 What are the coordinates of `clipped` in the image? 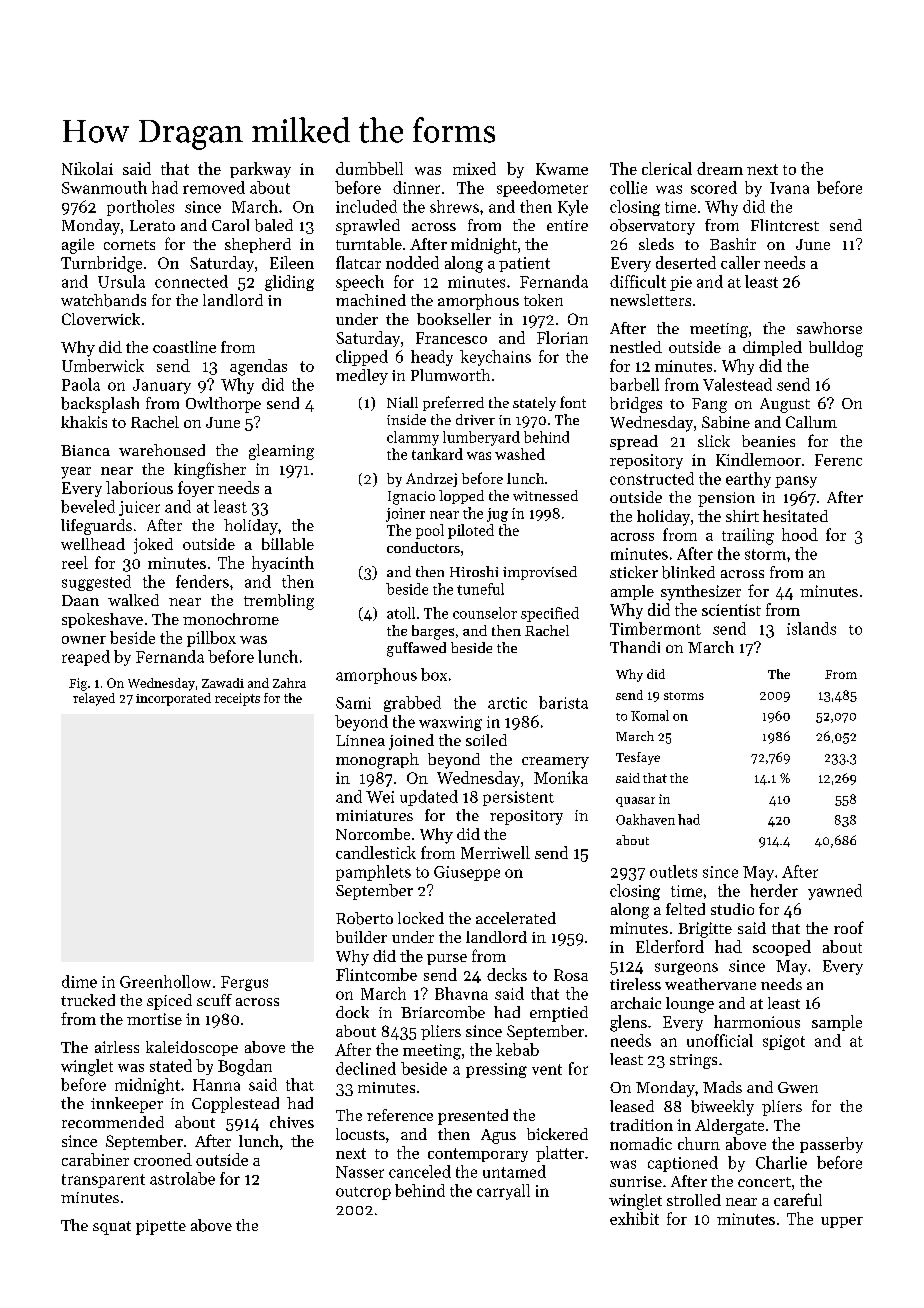 It's located at (362, 358).
